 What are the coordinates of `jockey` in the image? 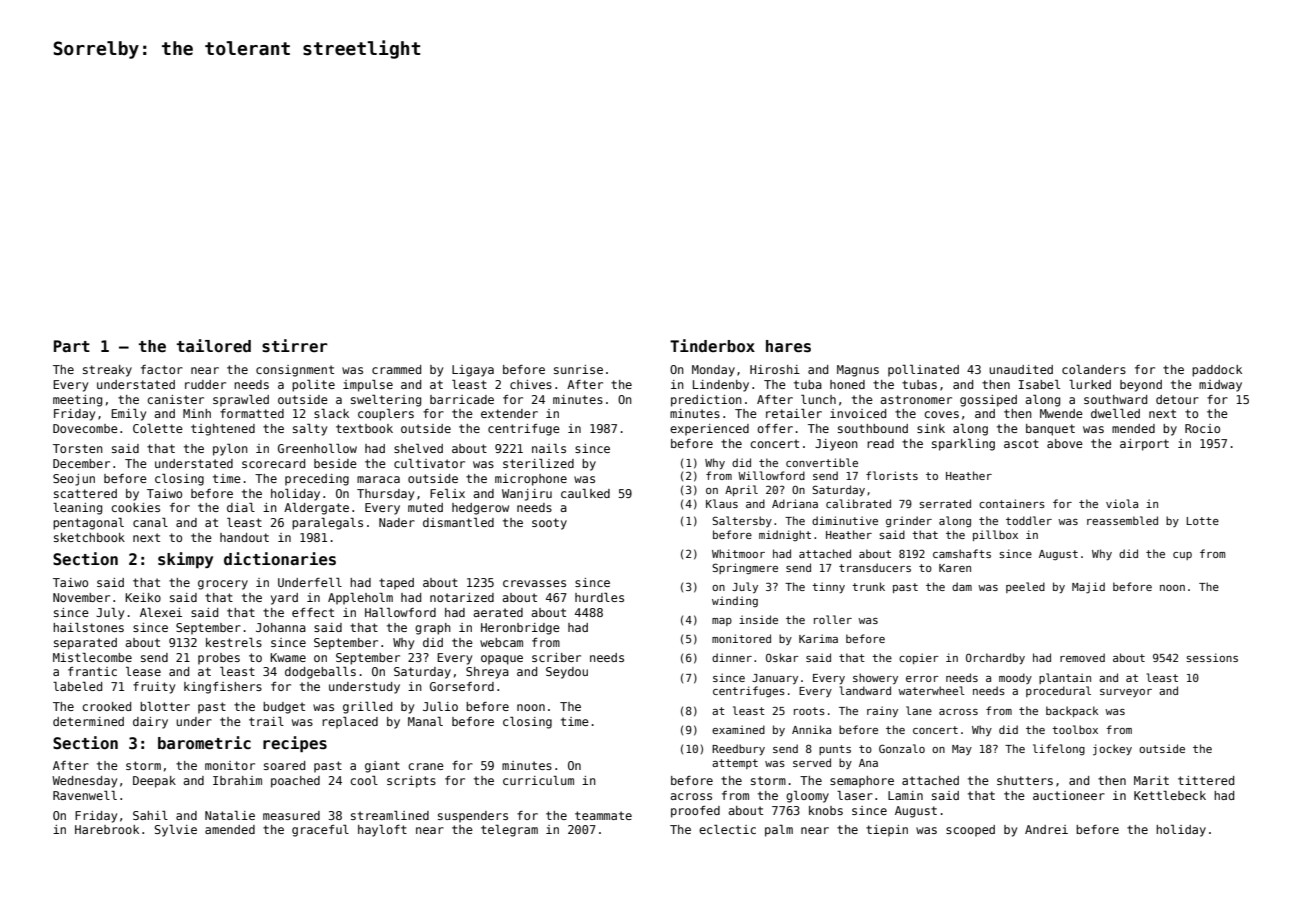 It's located at (1112, 749).
